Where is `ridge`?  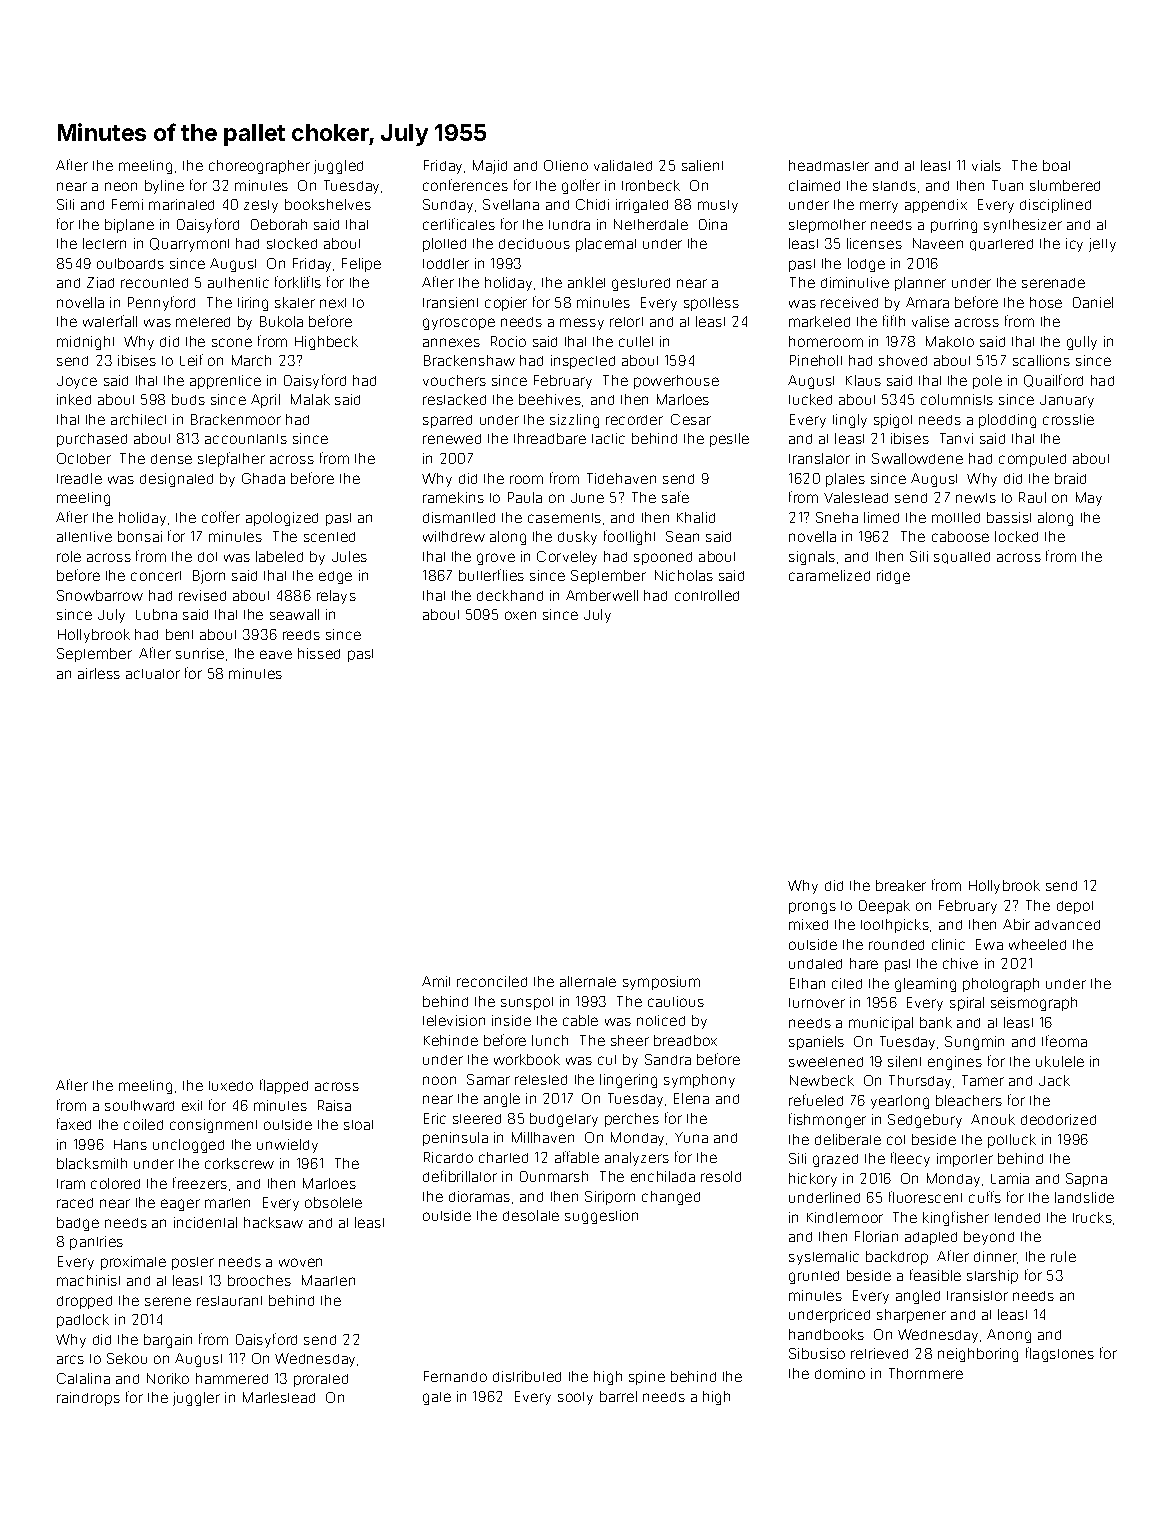
ridge is located at coordinates (893, 577).
